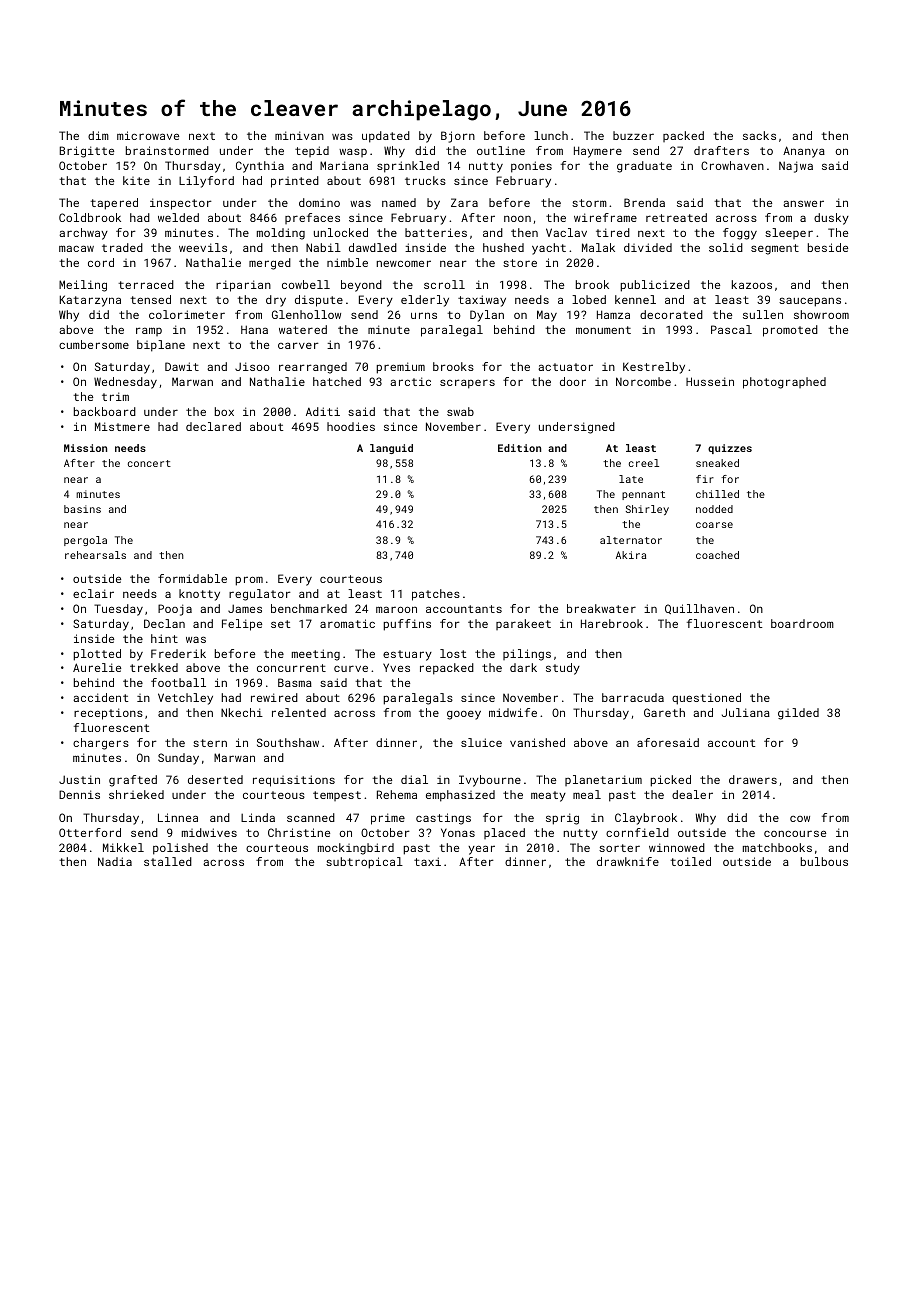  I want to click on Zara, so click(464, 202).
